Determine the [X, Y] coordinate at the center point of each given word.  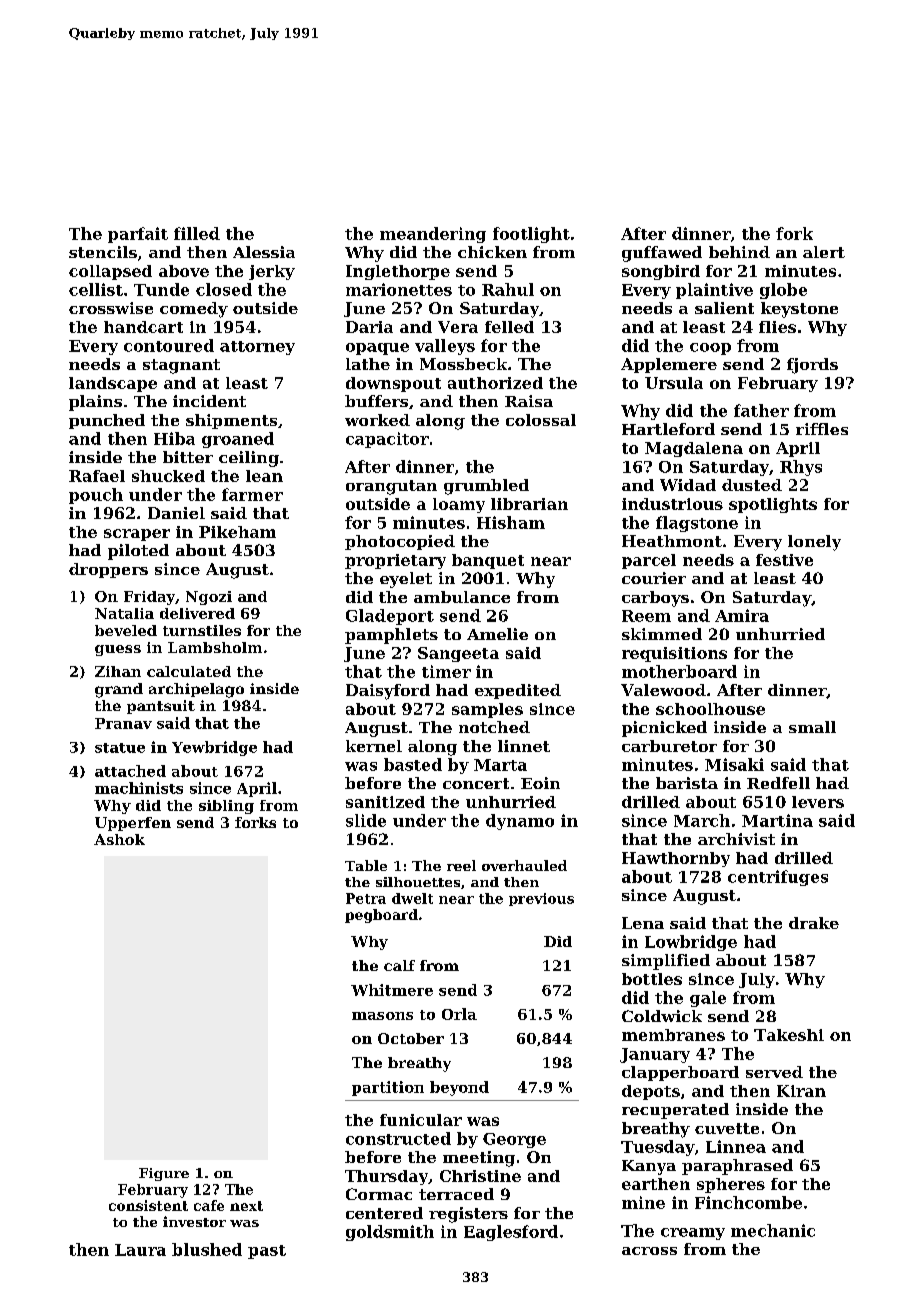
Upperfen [133, 824]
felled [509, 327]
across [649, 1251]
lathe [368, 364]
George [514, 1140]
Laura [140, 1250]
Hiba [174, 438]
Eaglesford [511, 1233]
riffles [822, 429]
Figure [164, 1174]
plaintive [714, 291]
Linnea [736, 1146]
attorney [257, 348]
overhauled [524, 865]
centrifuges [778, 878]
